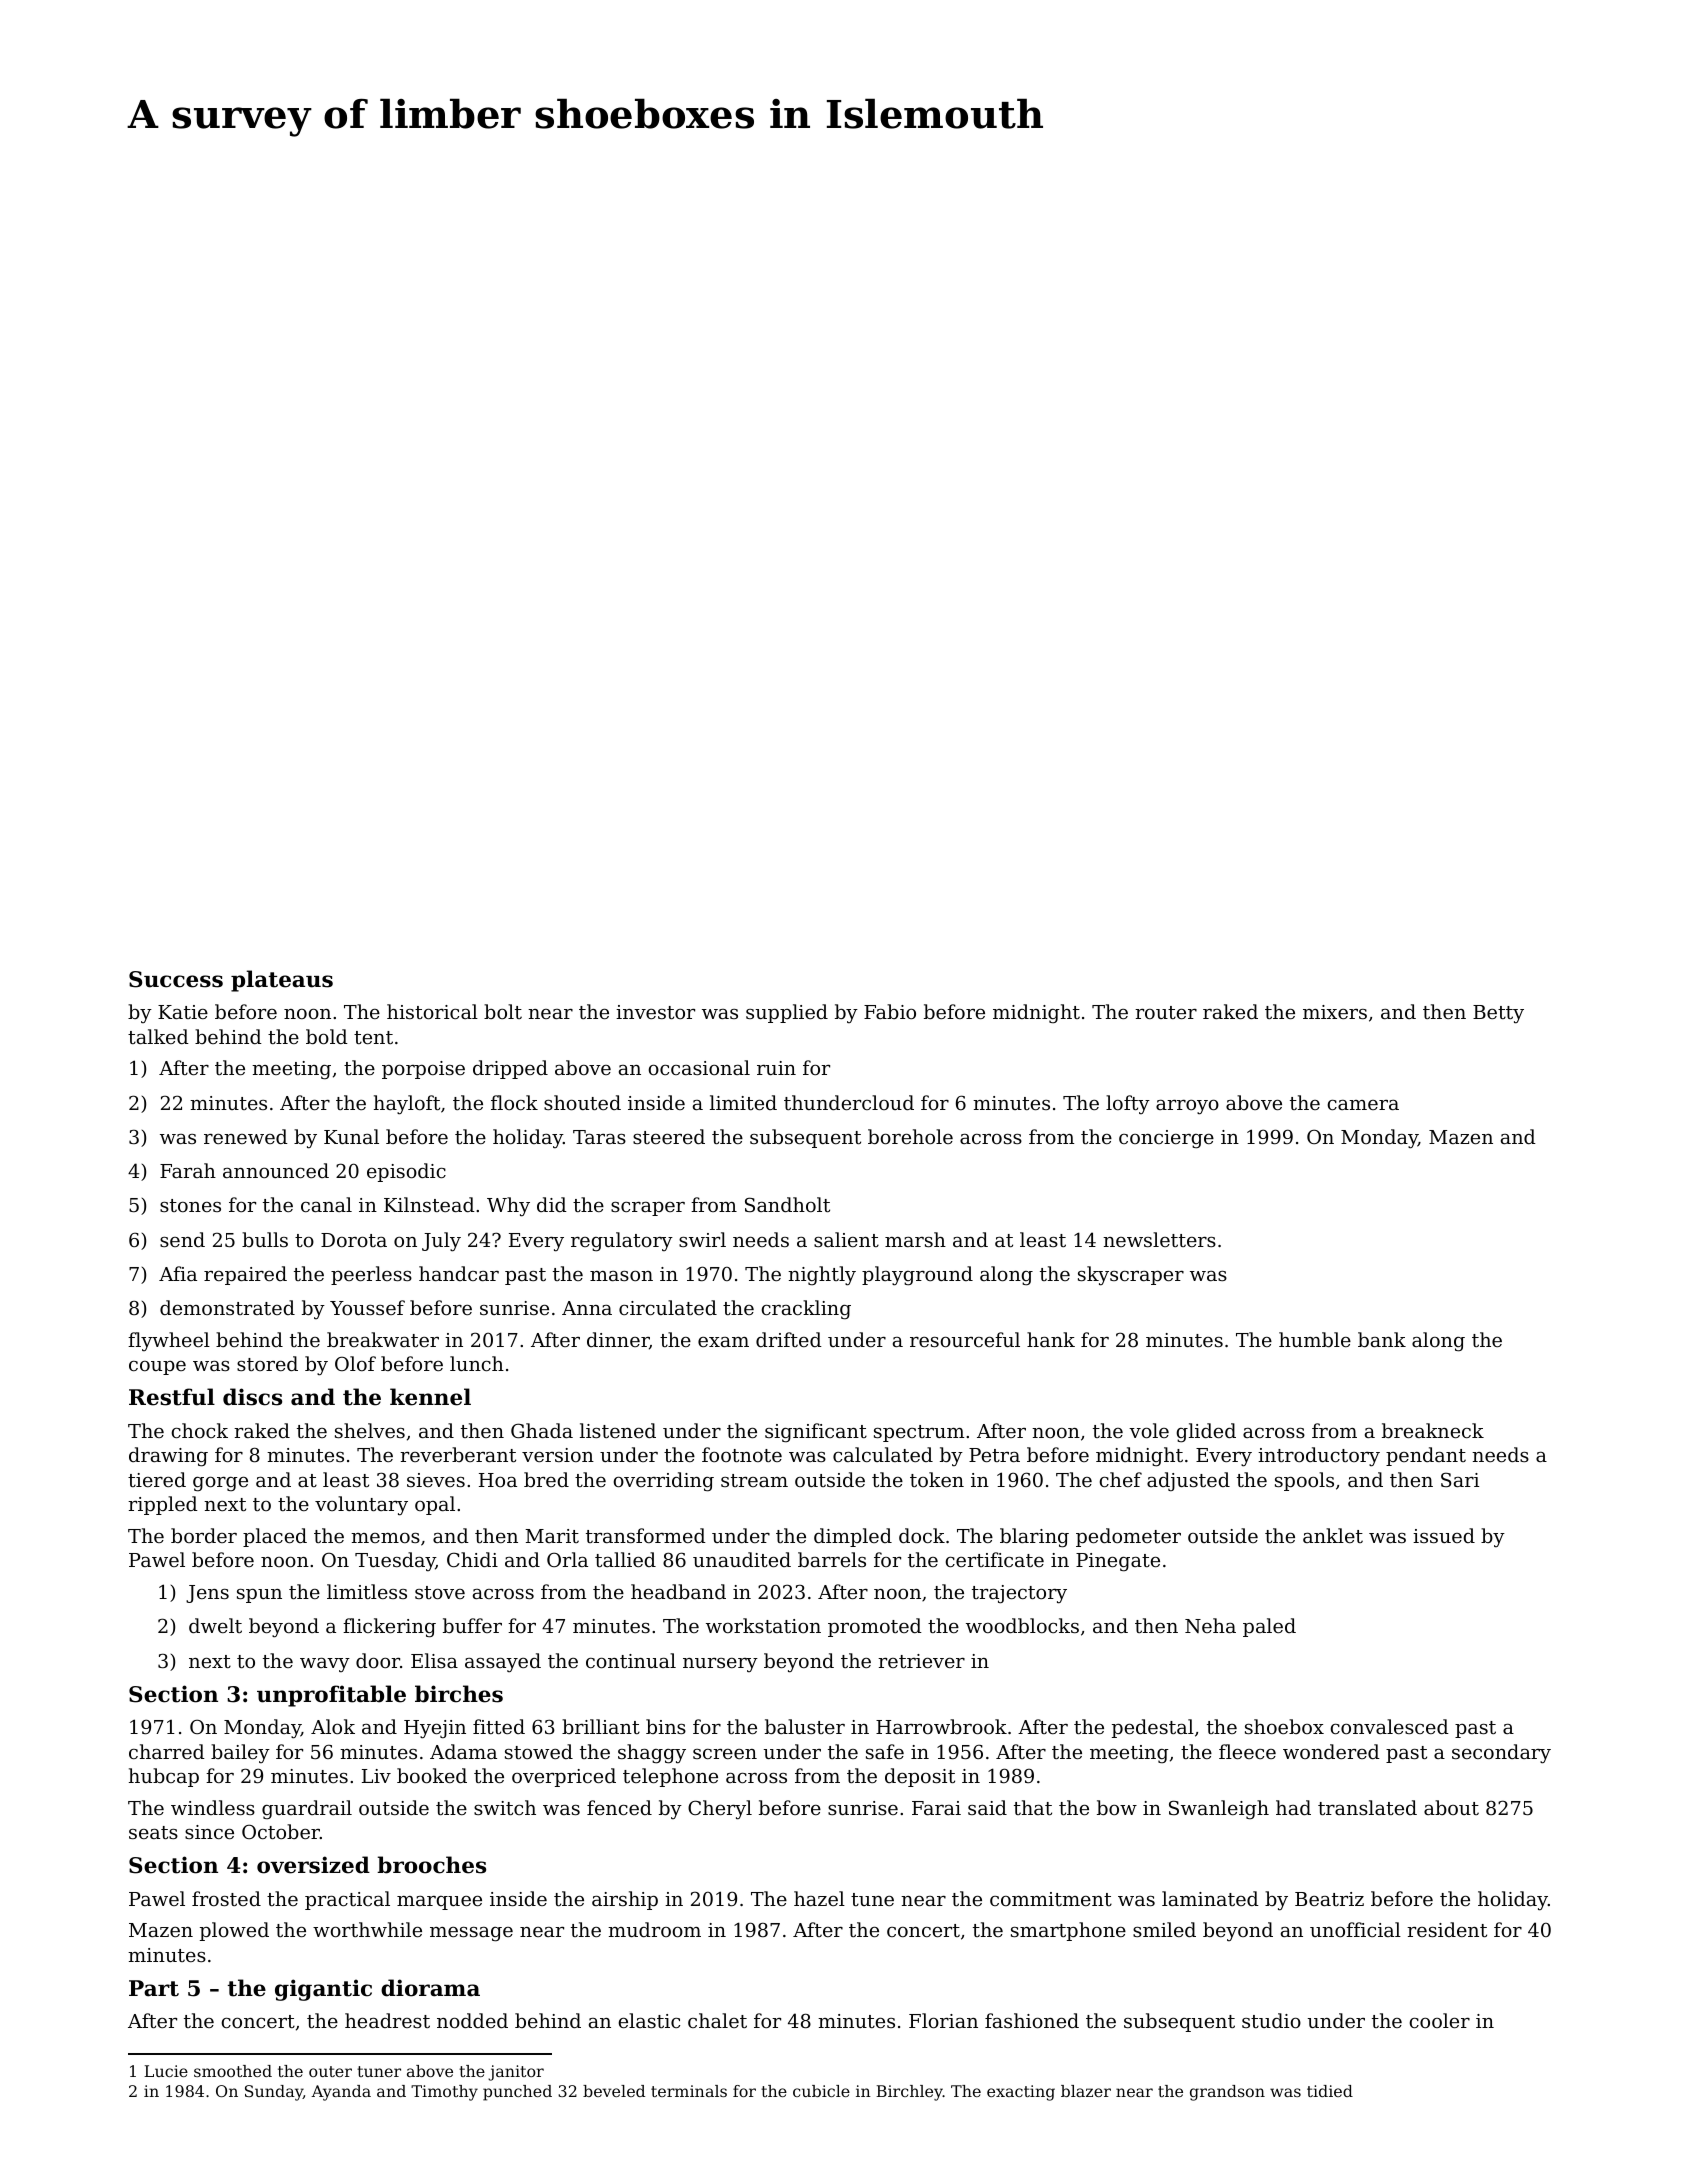 The height and width of the screenshot is (2178, 1683). What do you see at coordinates (176, 979) in the screenshot?
I see `Success` at bounding box center [176, 979].
